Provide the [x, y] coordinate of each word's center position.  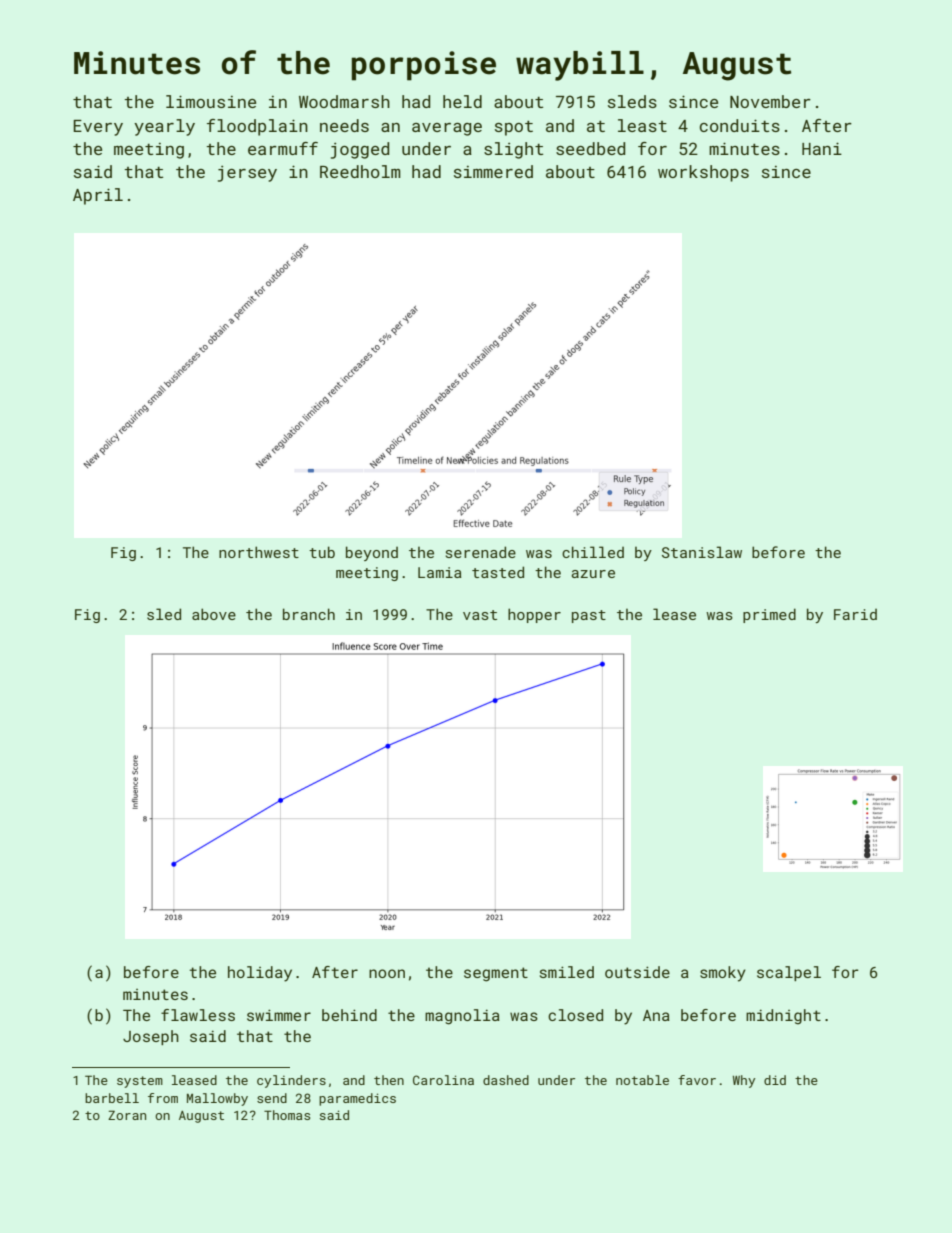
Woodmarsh [344, 101]
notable [642, 1080]
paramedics [357, 1099]
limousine [211, 101]
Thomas [287, 1115]
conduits [740, 125]
